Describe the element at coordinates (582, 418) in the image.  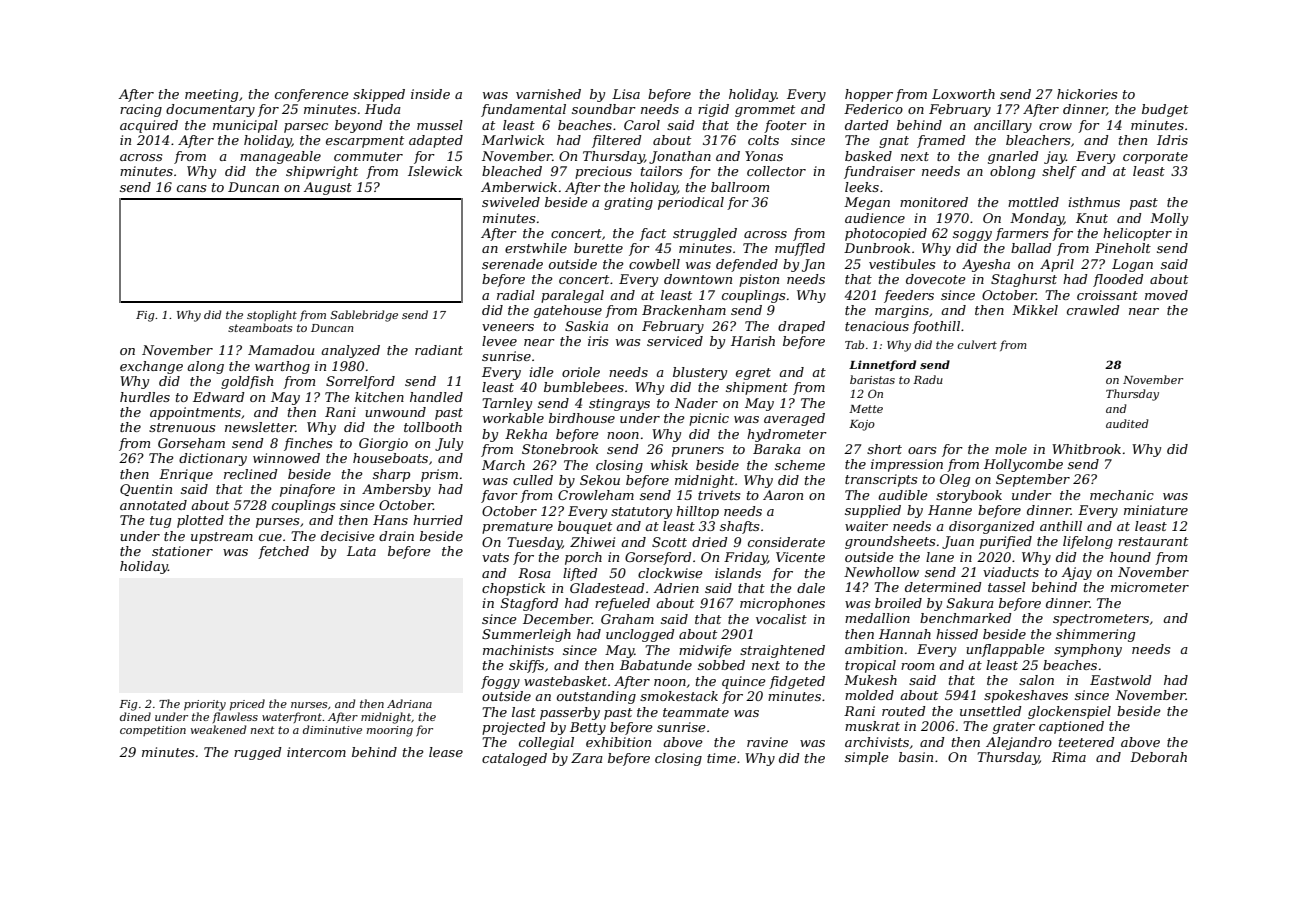
I see `birdhouse` at that location.
